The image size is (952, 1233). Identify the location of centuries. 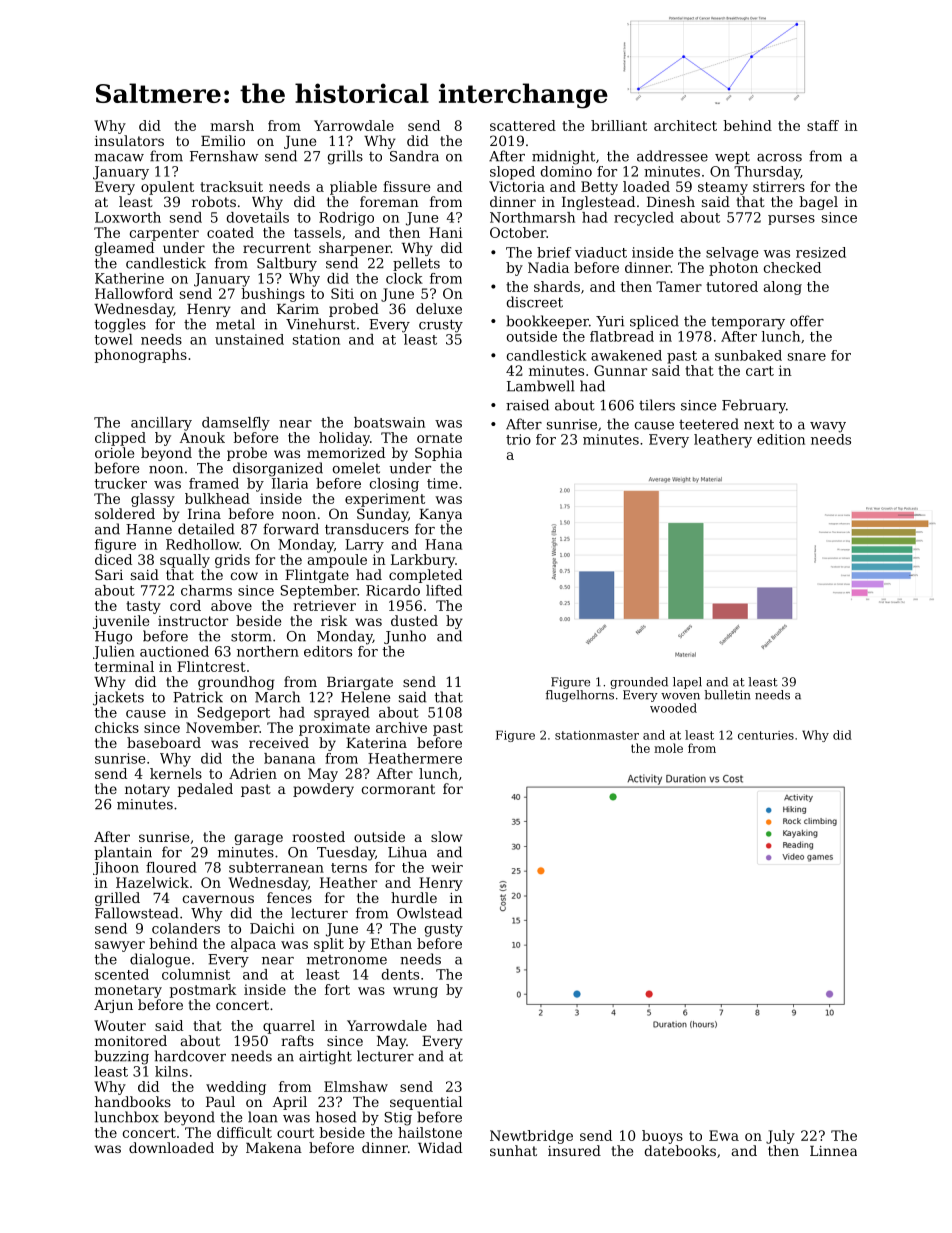
(766, 735).
